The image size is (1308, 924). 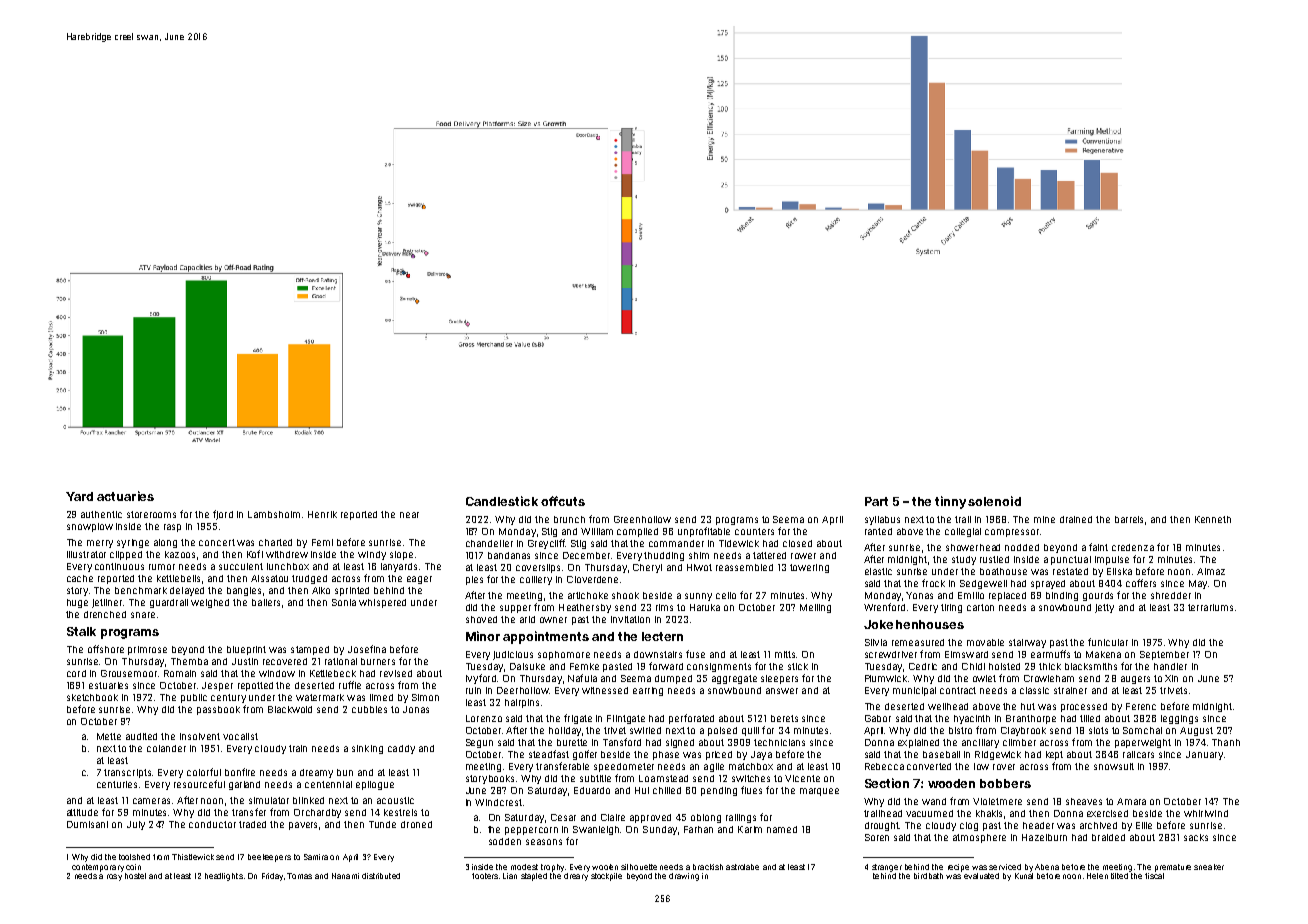 What do you see at coordinates (1170, 666) in the document?
I see `handler` at bounding box center [1170, 666].
